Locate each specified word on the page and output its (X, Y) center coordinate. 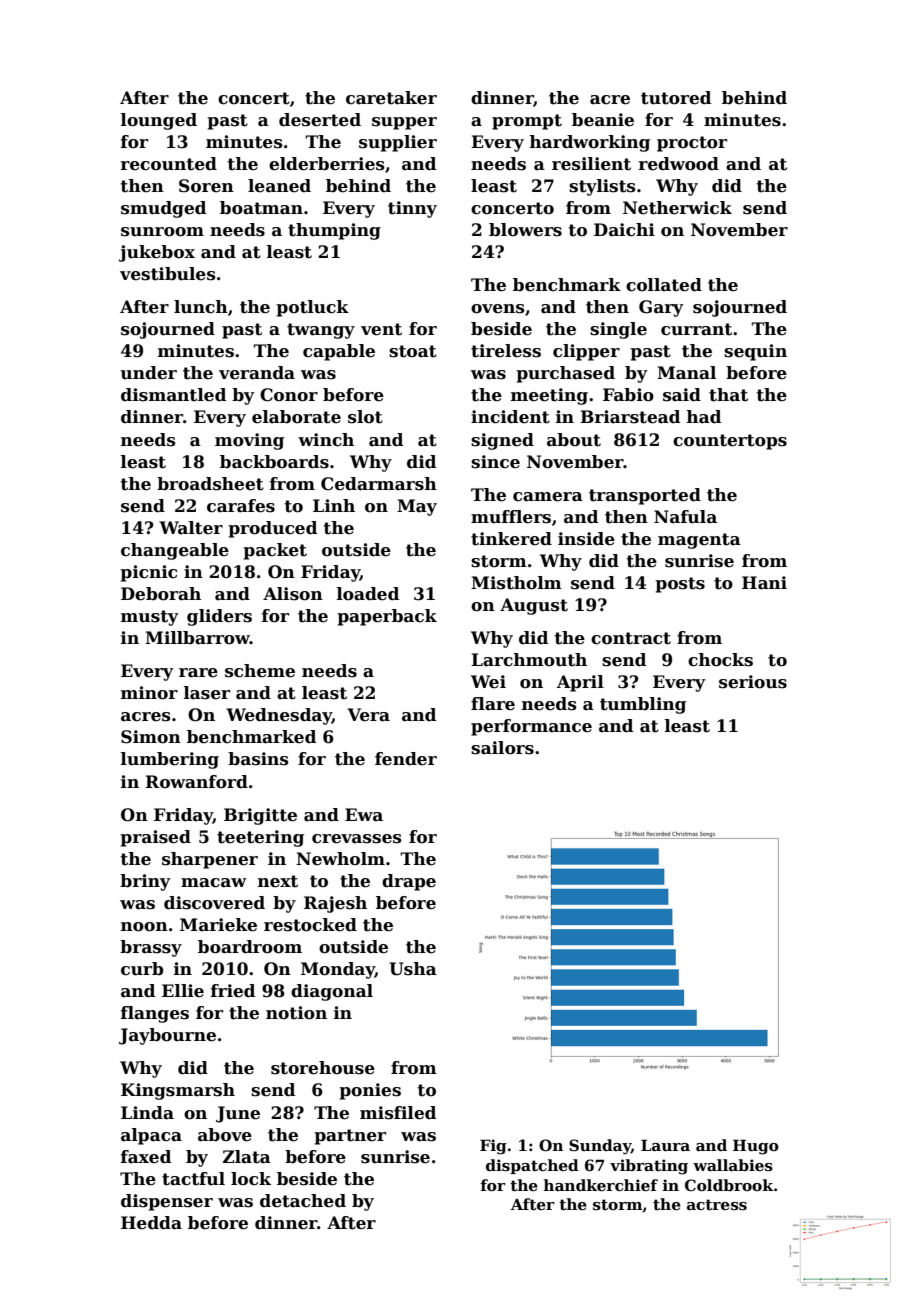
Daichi (624, 230)
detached (303, 1201)
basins (258, 759)
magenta (699, 541)
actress (717, 1204)
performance (531, 727)
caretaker (391, 98)
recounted (169, 164)
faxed (146, 1157)
